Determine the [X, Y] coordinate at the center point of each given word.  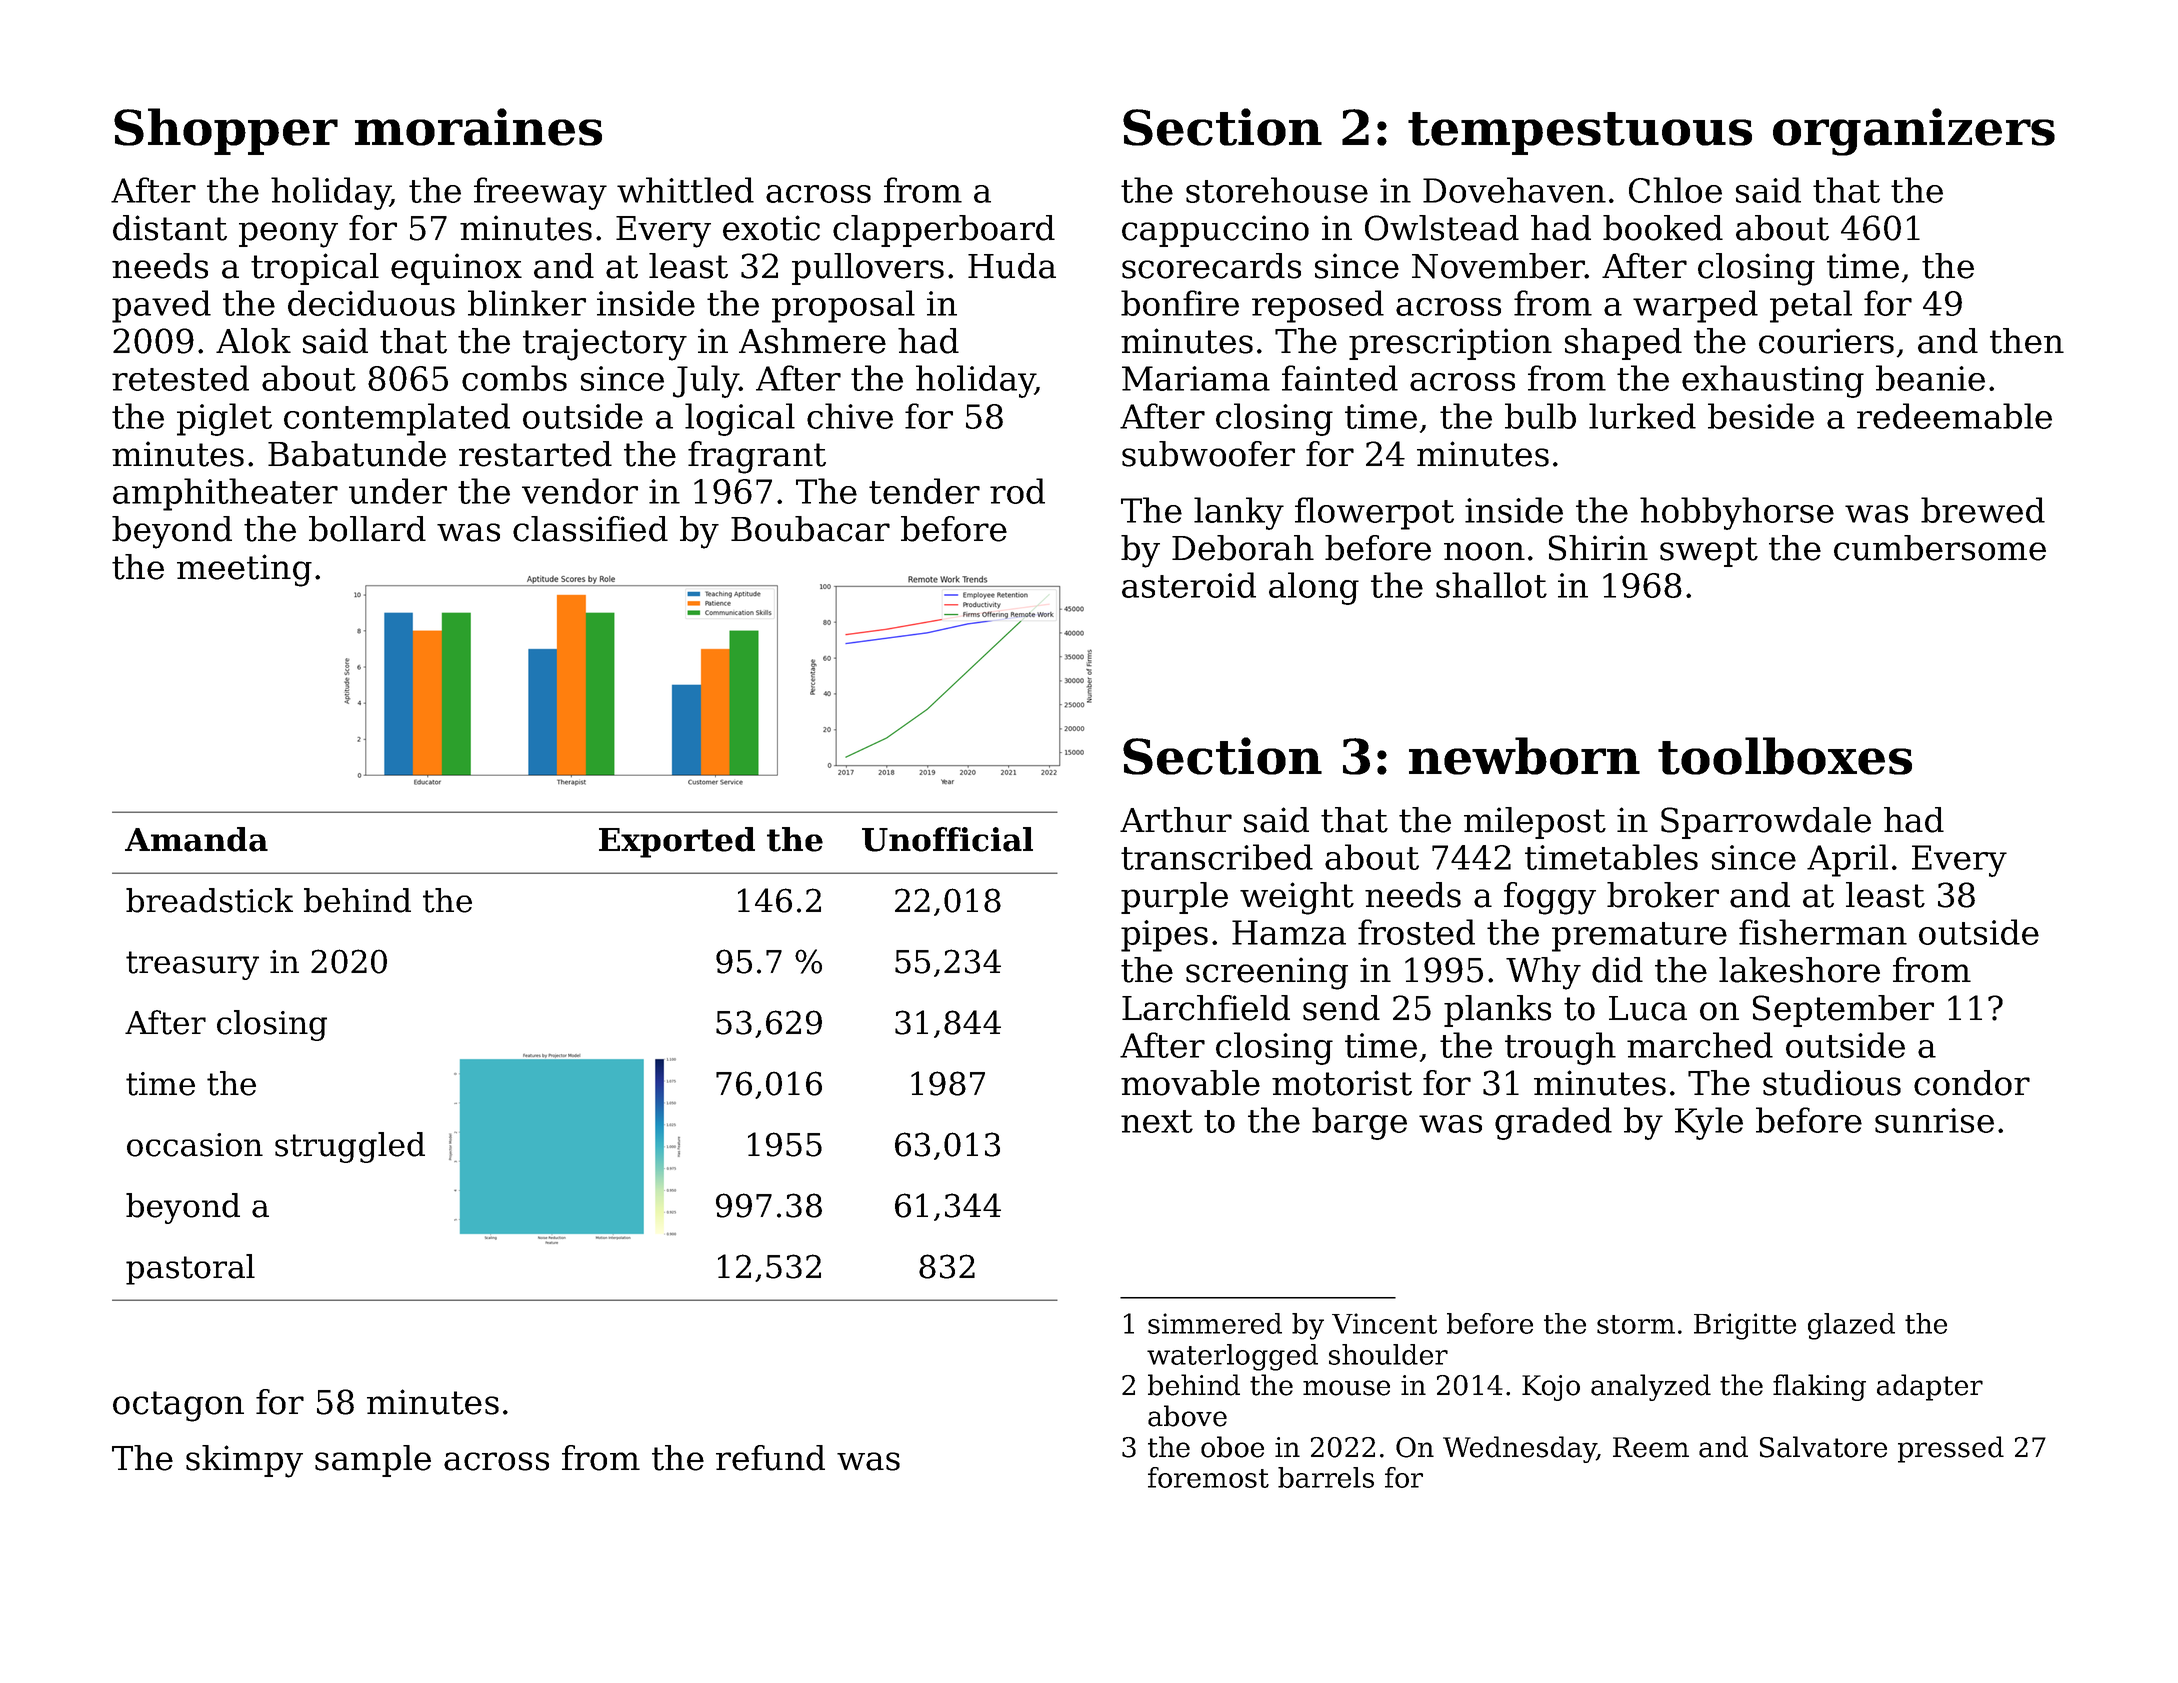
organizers [1914, 132]
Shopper [226, 131]
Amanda [196, 839]
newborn [1524, 756]
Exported [677, 842]
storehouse [1277, 190]
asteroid [1189, 585]
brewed [1983, 510]
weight [1297, 898]
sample [373, 1461]
